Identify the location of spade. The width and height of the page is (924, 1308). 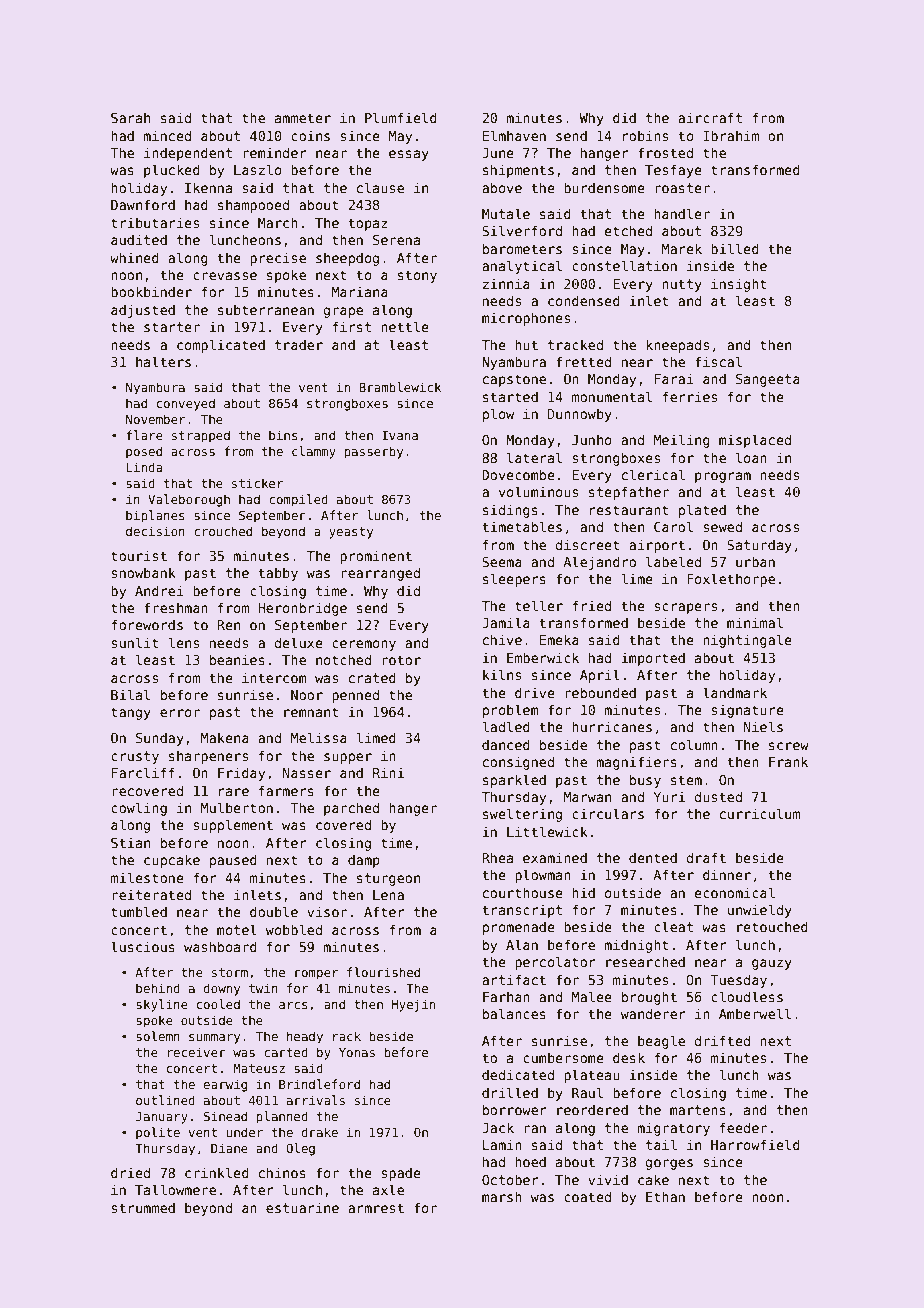
(401, 1174).
